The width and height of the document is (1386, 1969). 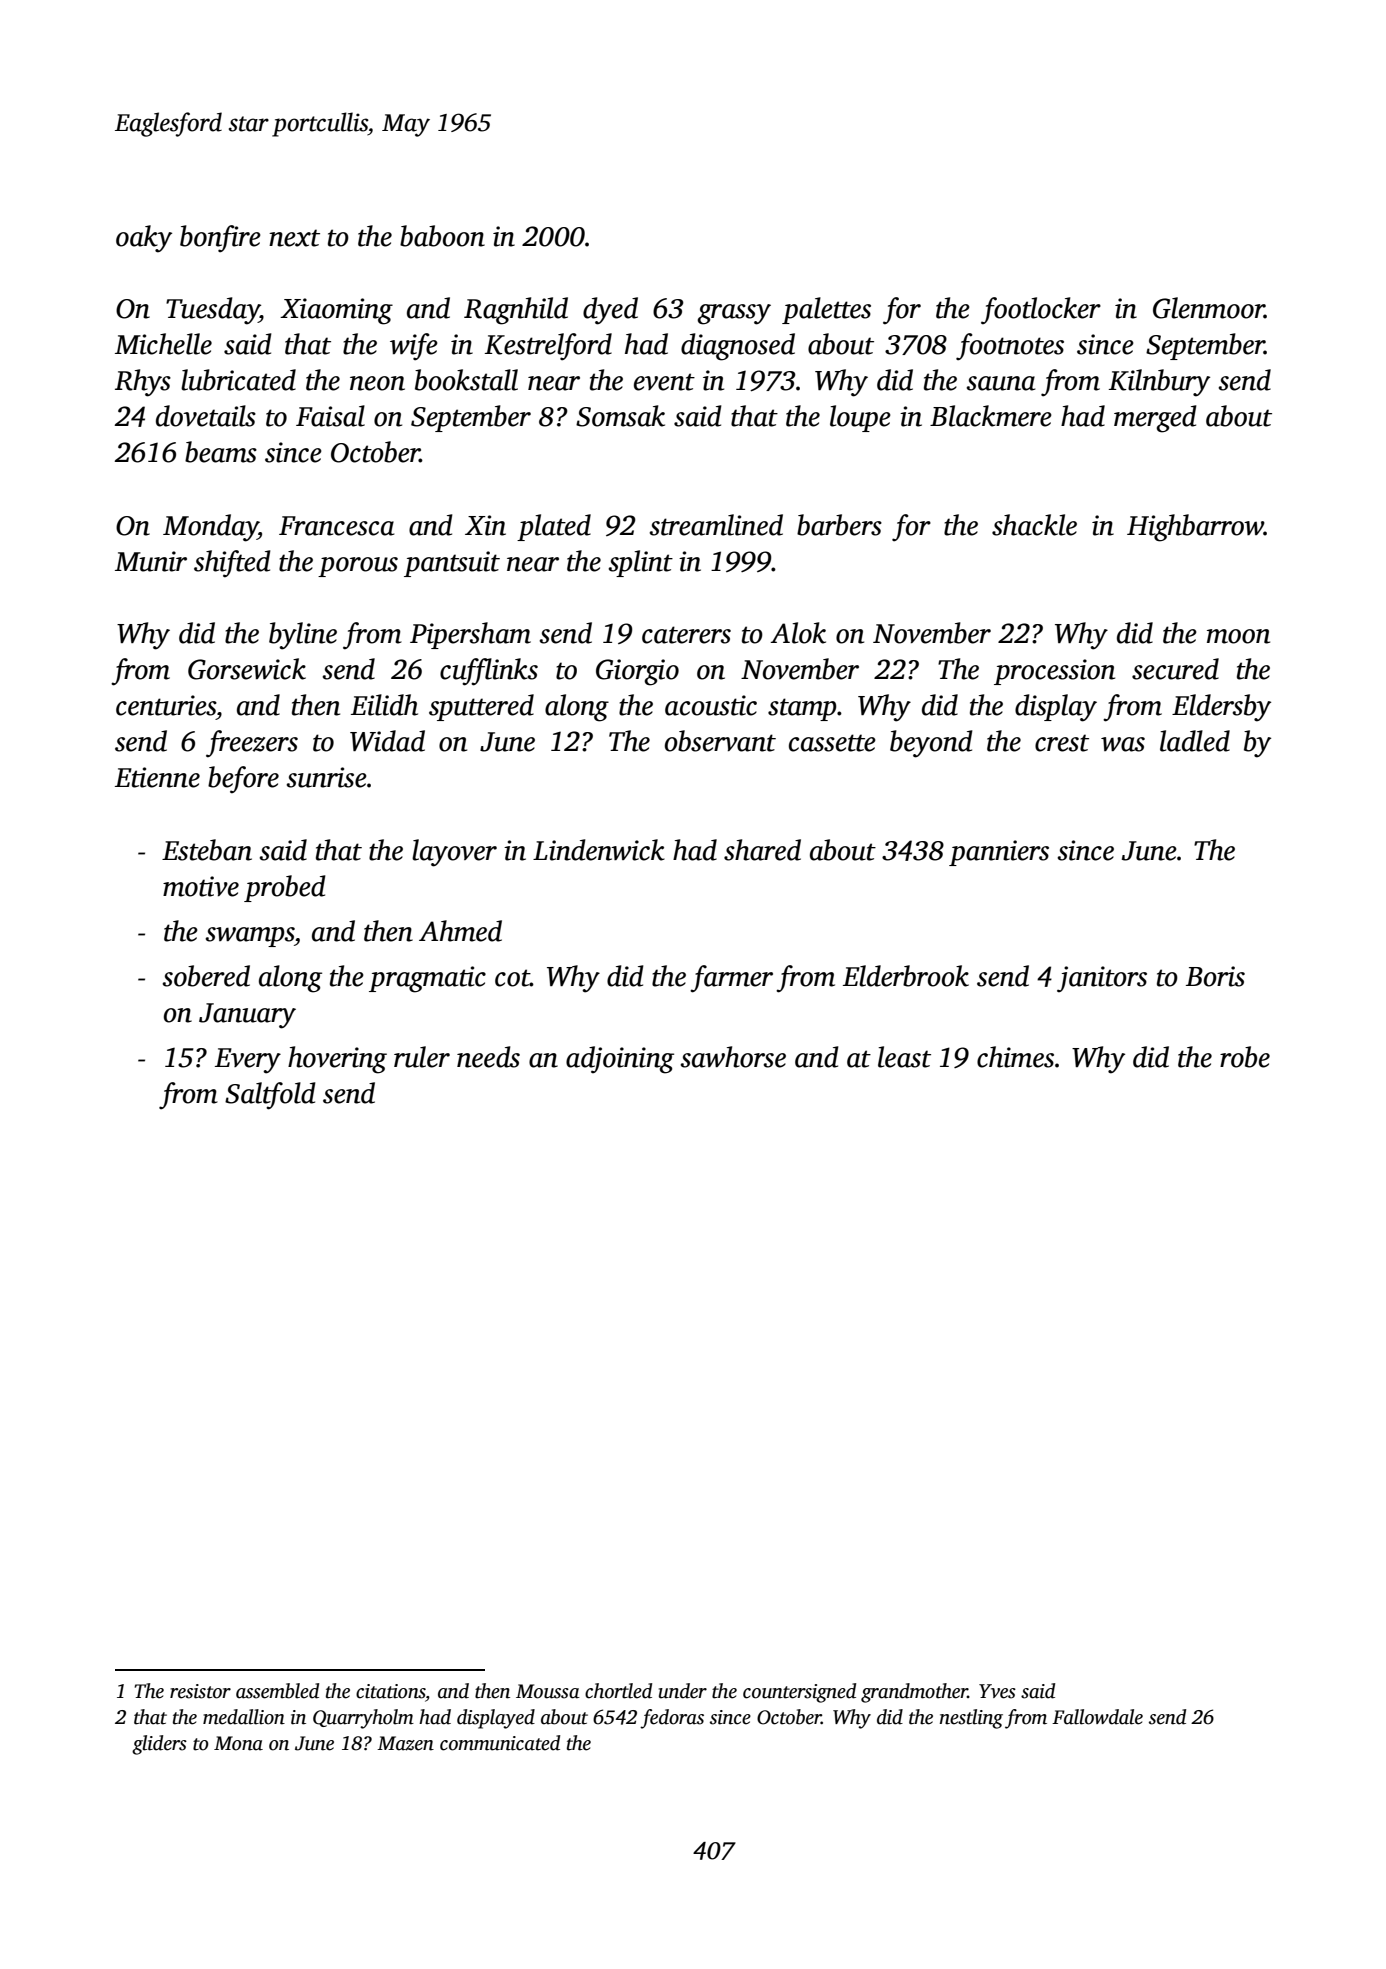 I want to click on Glenmoor, so click(x=1209, y=308).
